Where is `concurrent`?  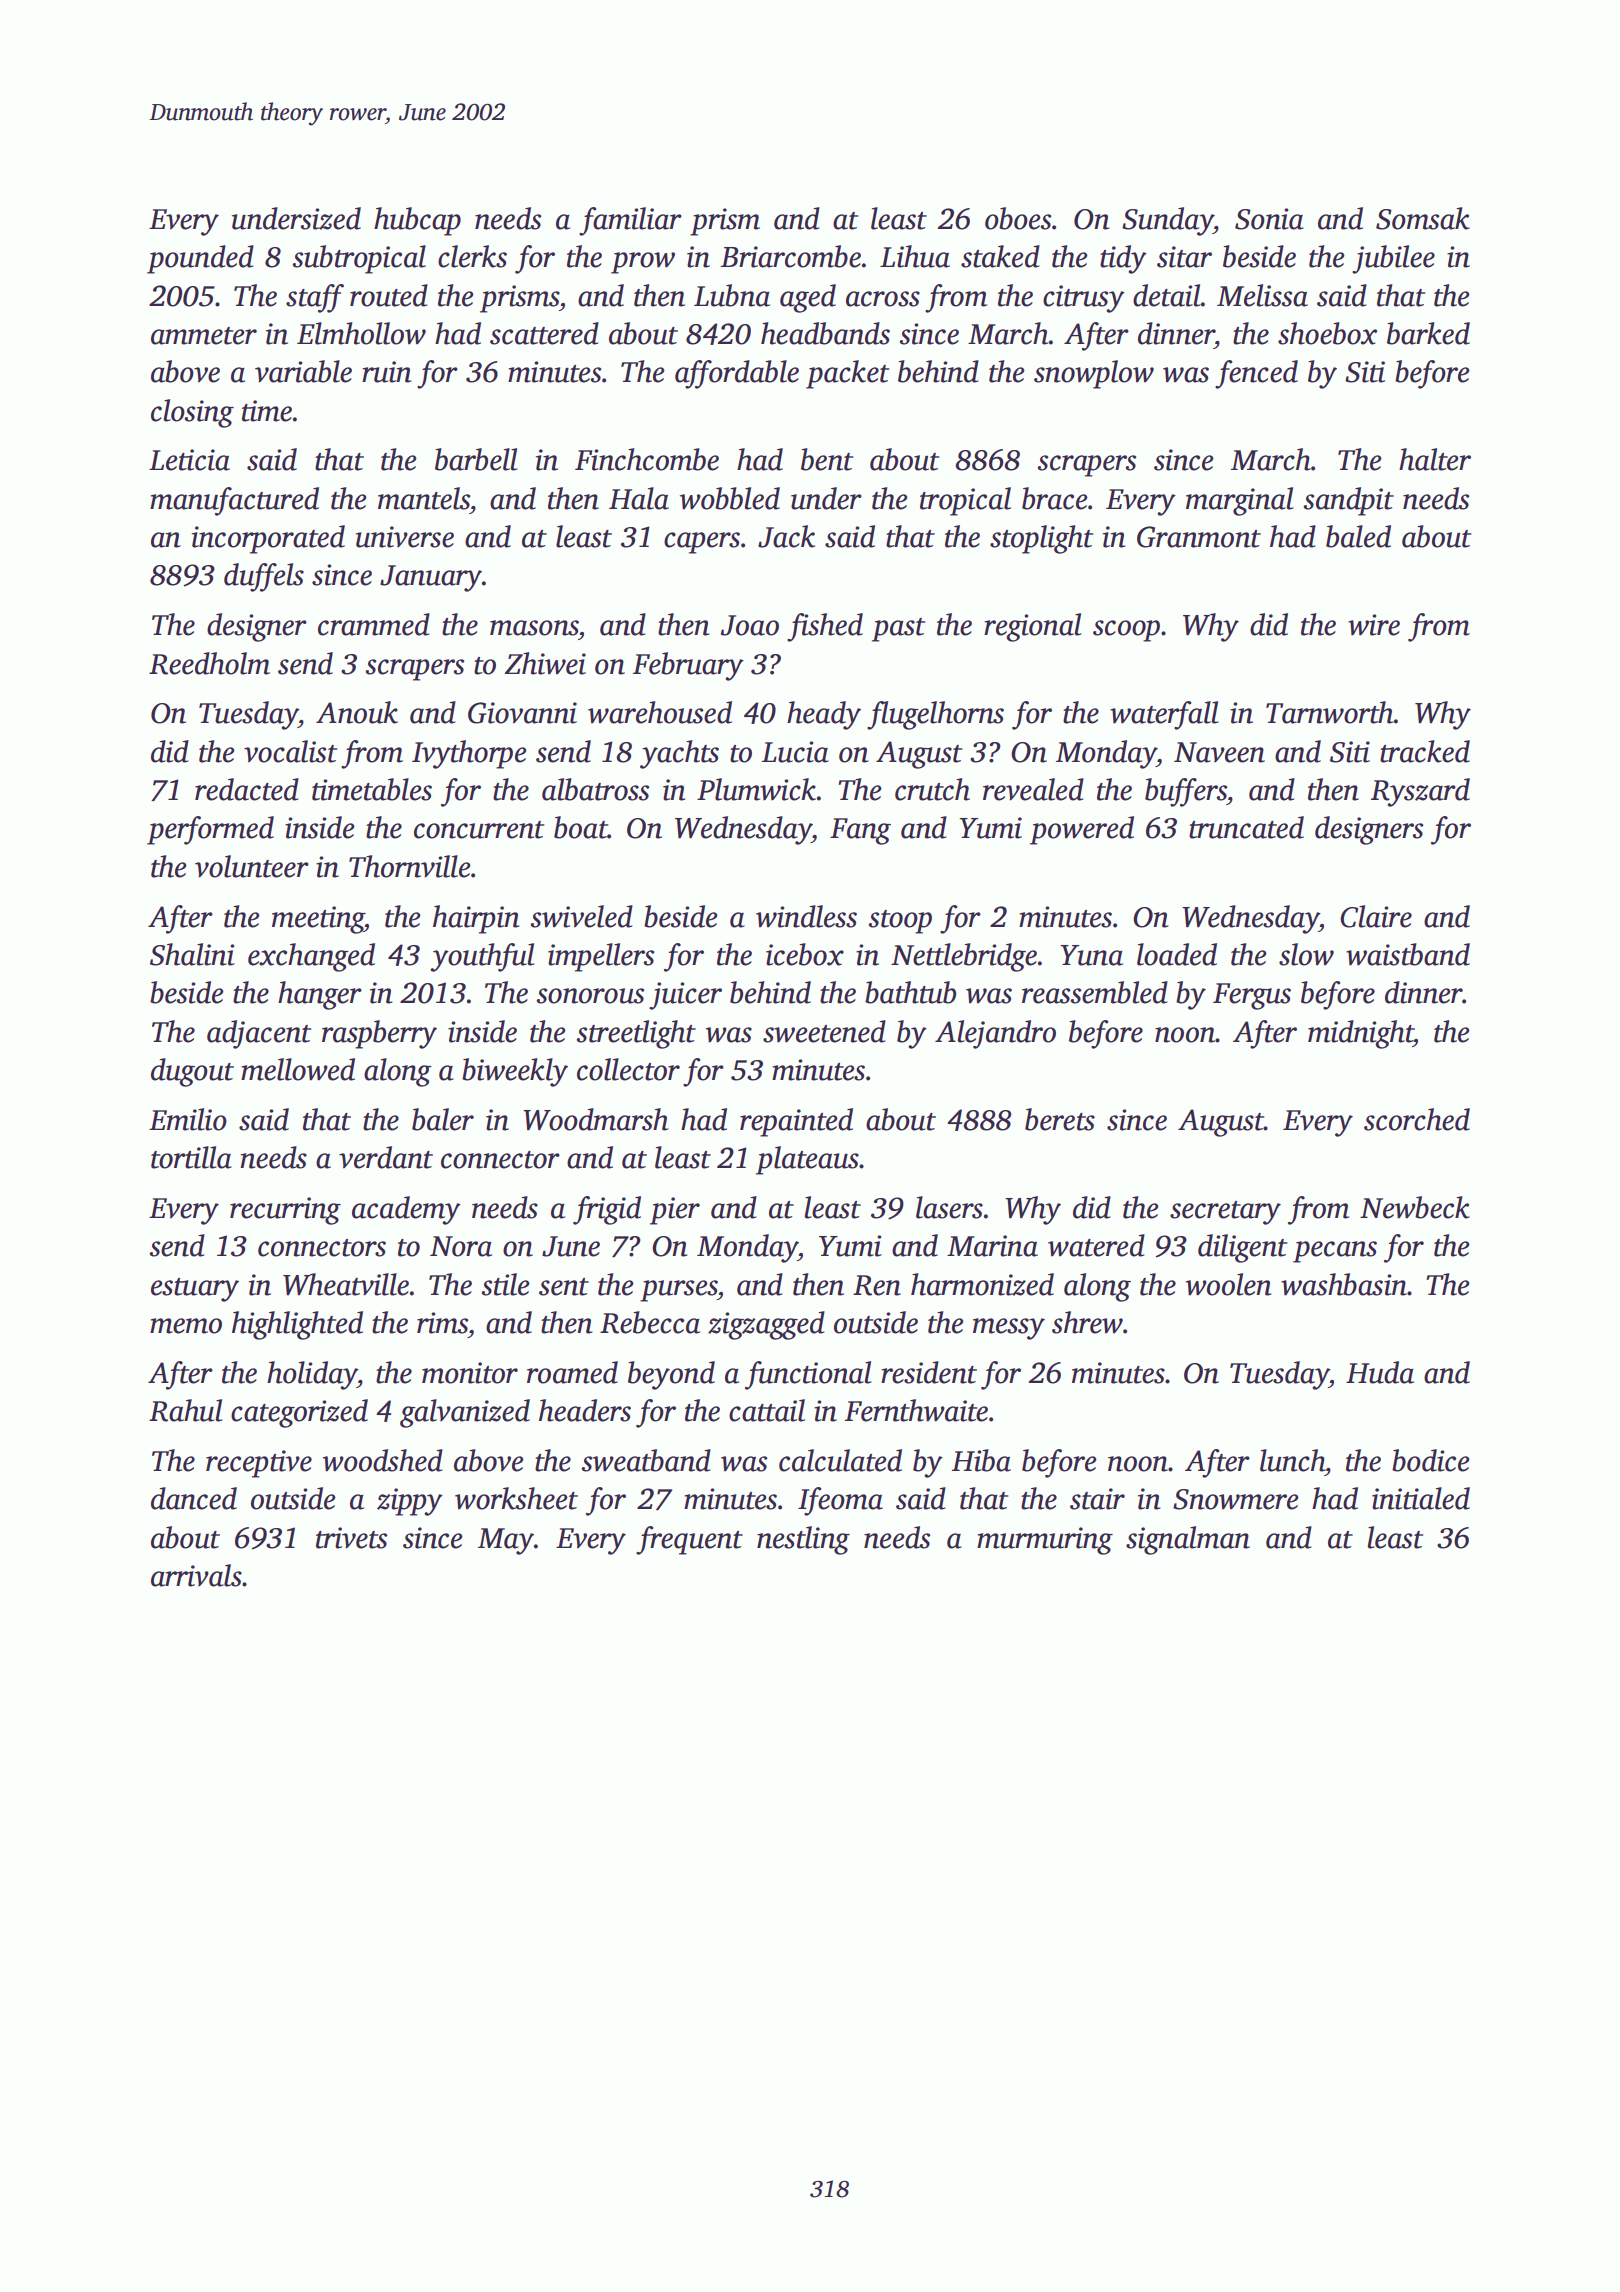 concurrent is located at coordinates (479, 830).
